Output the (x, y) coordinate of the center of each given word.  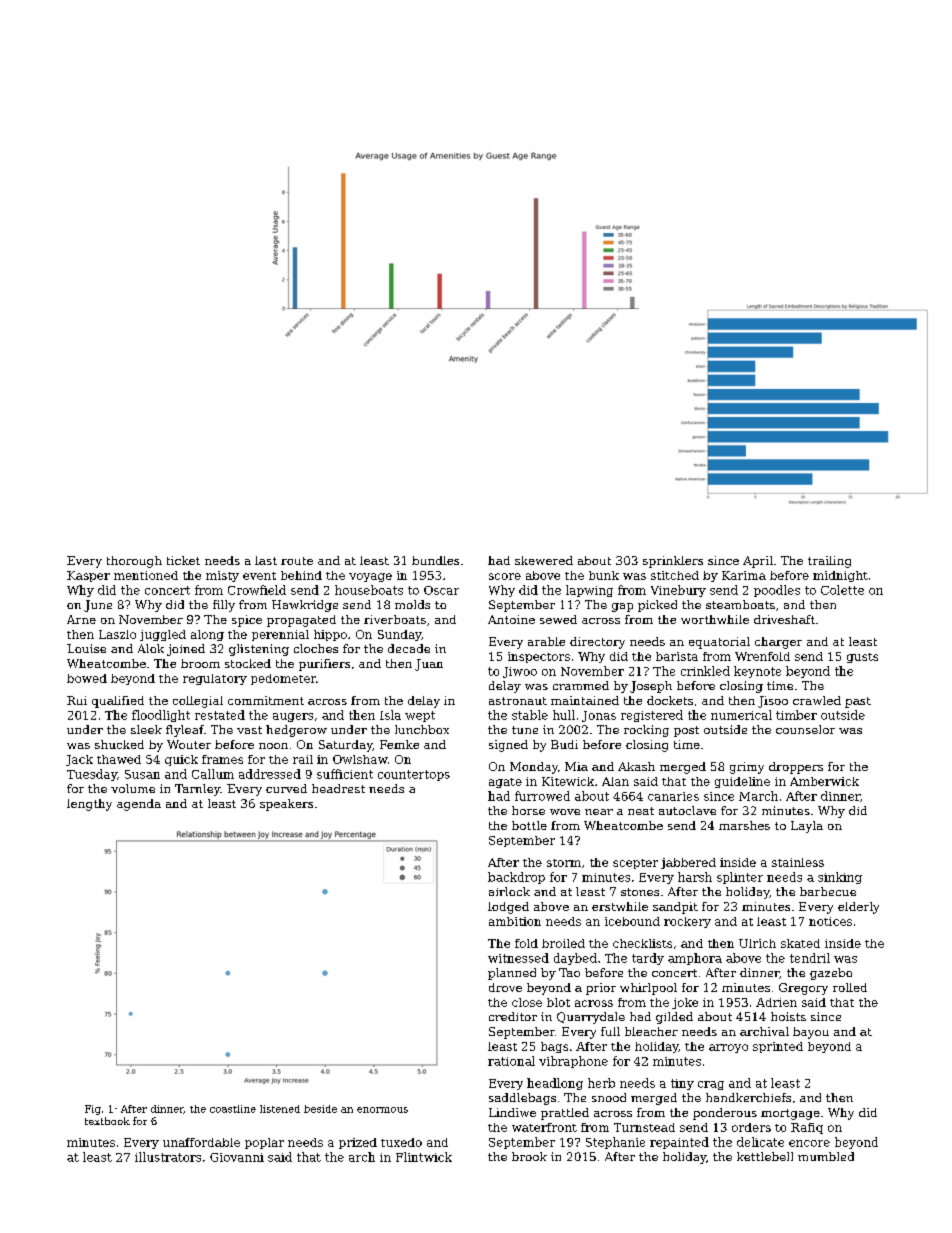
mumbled (826, 1156)
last (266, 560)
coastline (233, 1109)
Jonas (599, 716)
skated (800, 943)
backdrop (516, 878)
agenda (139, 805)
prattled (565, 1114)
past (858, 702)
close (527, 1002)
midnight (840, 576)
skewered (544, 560)
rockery (687, 922)
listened (280, 1109)
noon (273, 746)
